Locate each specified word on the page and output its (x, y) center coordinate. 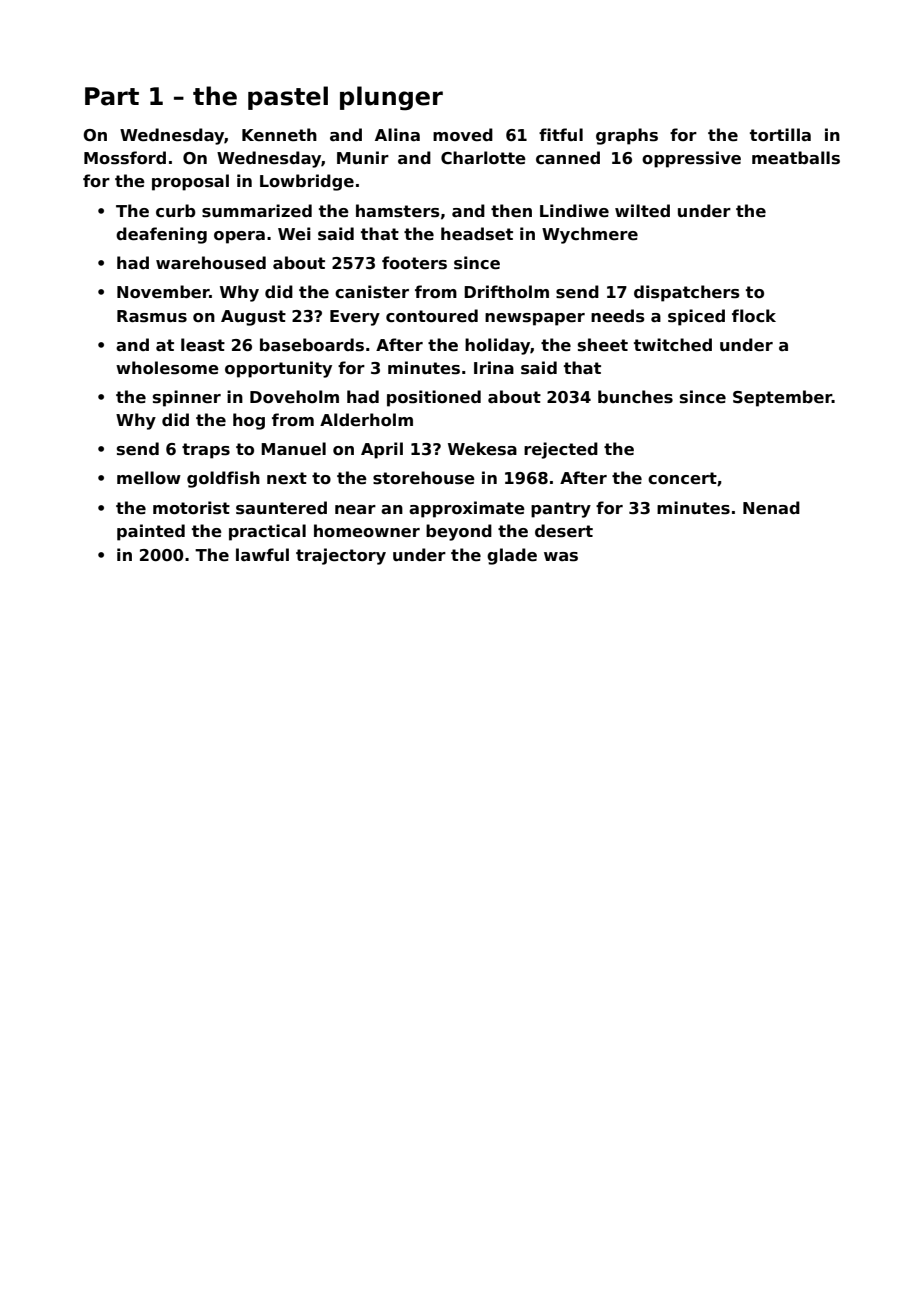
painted (151, 532)
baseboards (312, 345)
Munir (363, 157)
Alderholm (366, 420)
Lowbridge (307, 182)
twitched (673, 345)
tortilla (780, 135)
